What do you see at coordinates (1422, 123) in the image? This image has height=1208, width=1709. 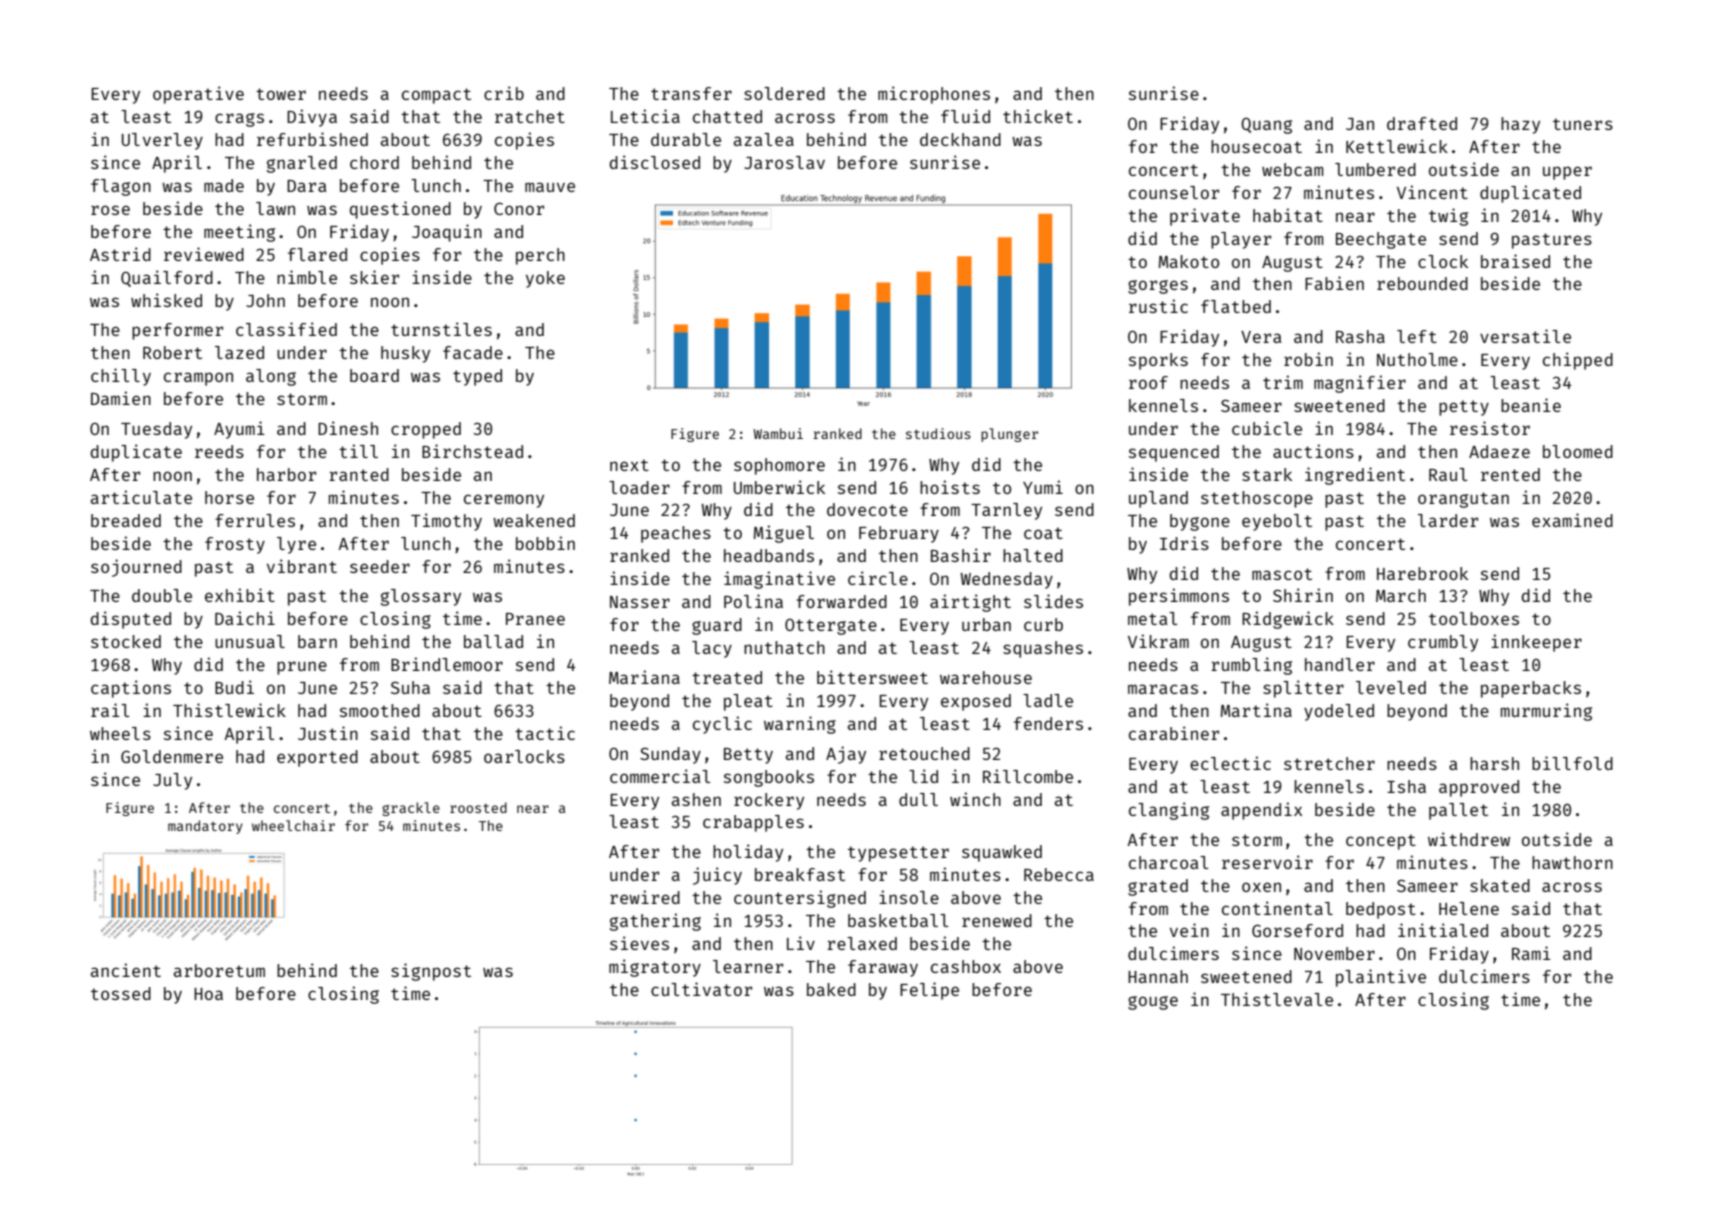 I see `drafted` at bounding box center [1422, 123].
